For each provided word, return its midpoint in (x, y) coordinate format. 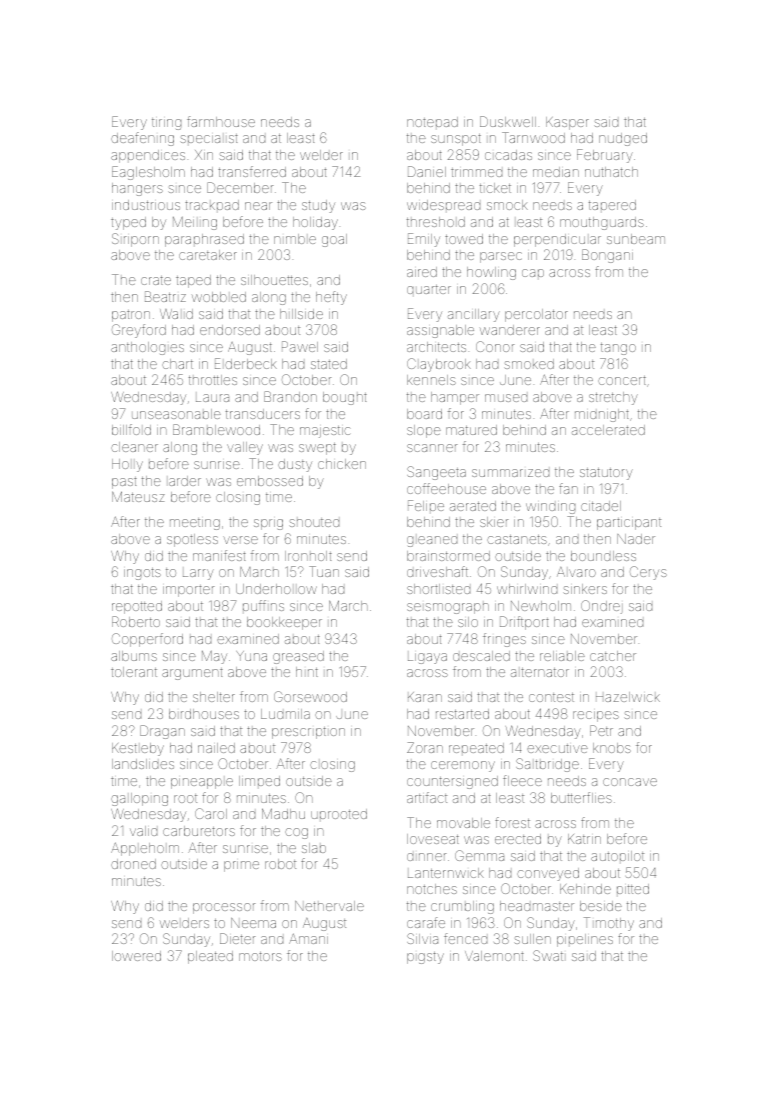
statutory (606, 474)
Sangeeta (436, 473)
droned (133, 864)
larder (185, 481)
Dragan (162, 732)
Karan (425, 697)
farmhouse (221, 121)
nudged (623, 139)
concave (630, 782)
